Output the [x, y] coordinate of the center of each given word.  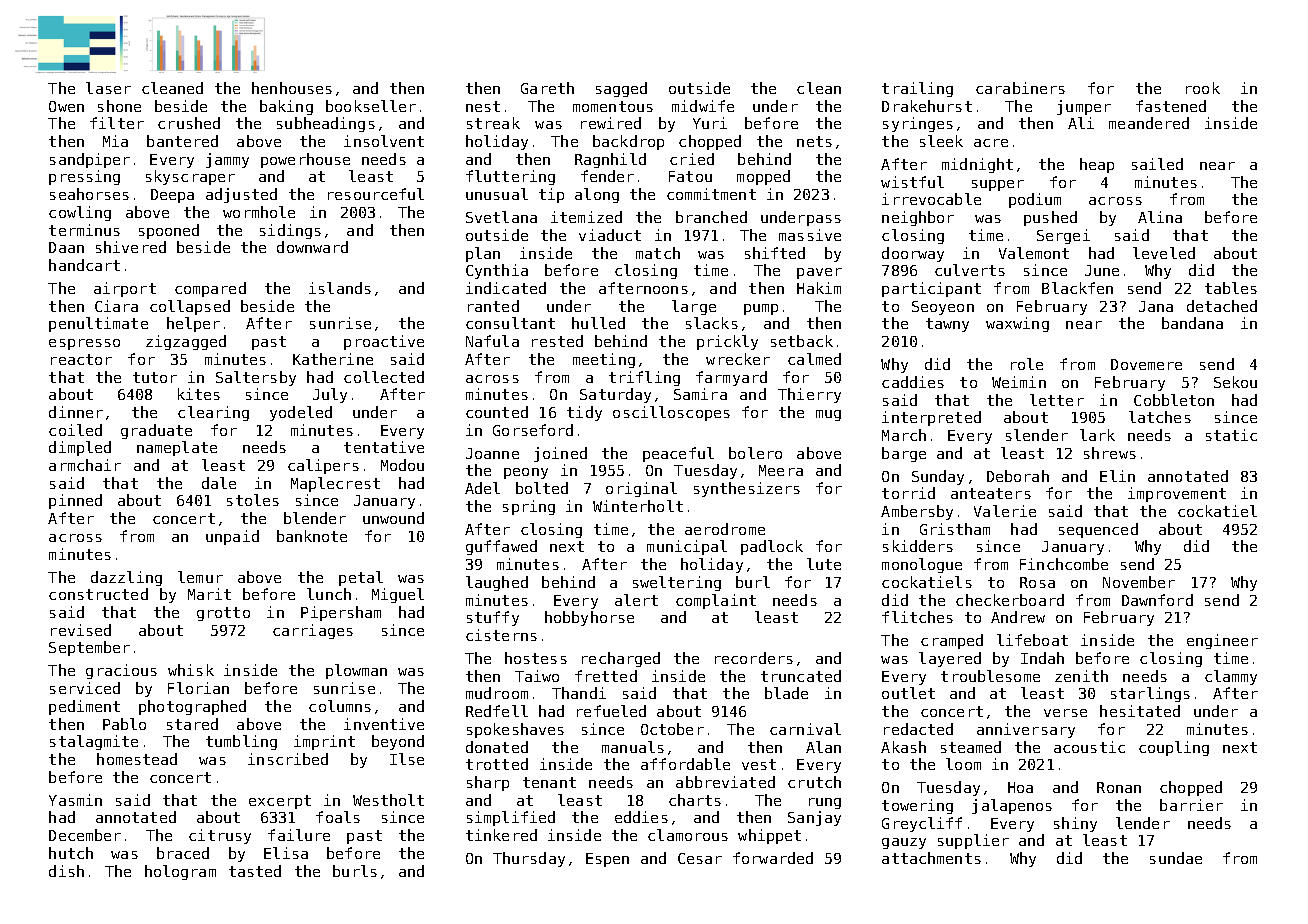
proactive [384, 342]
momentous [613, 106]
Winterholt [638, 506]
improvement [1177, 494]
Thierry [809, 395]
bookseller [371, 106]
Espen [607, 860]
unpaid [232, 537]
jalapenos [1012, 806]
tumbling [241, 742]
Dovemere [1146, 364]
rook [1203, 88]
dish [66, 871]
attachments [931, 858]
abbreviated [725, 782]
